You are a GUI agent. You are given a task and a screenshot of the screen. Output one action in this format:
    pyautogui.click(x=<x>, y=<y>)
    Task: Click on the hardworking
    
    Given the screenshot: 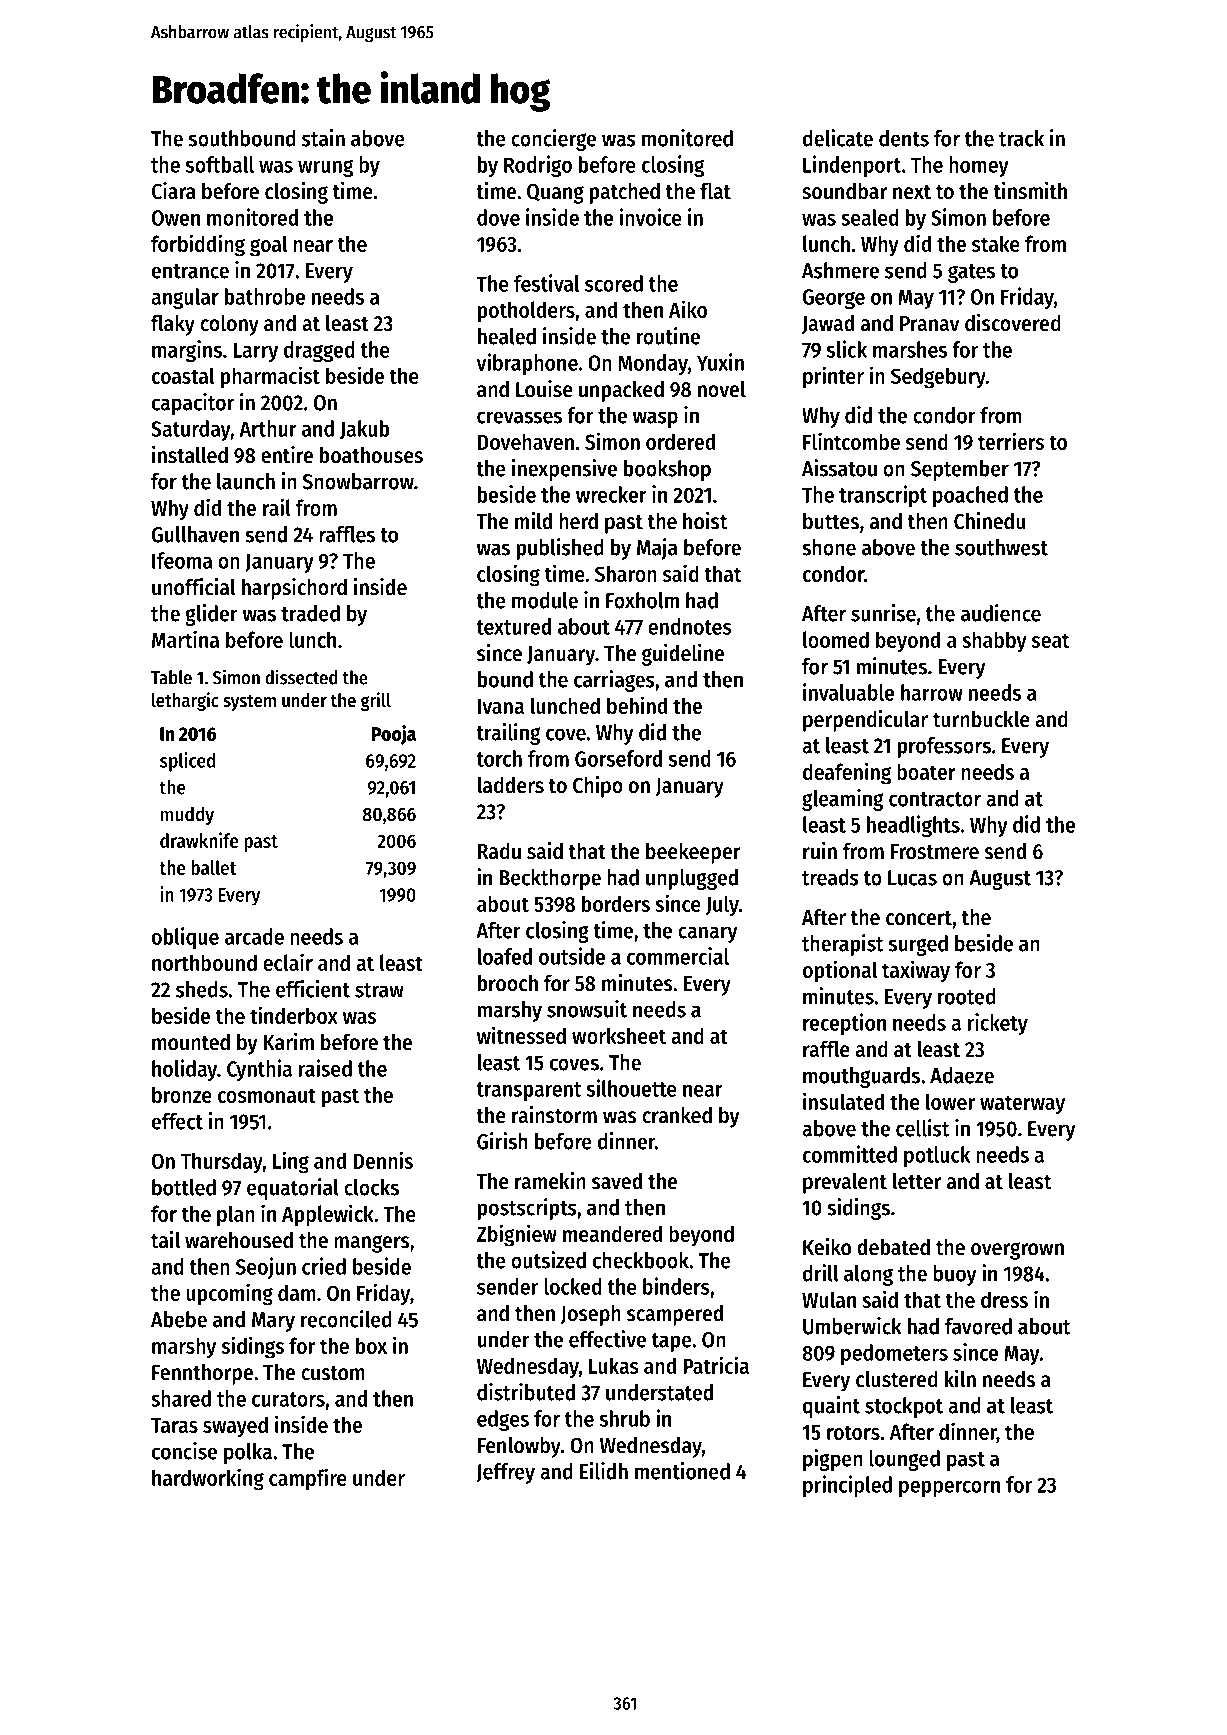 What is the action you would take?
    pyautogui.click(x=208, y=1479)
